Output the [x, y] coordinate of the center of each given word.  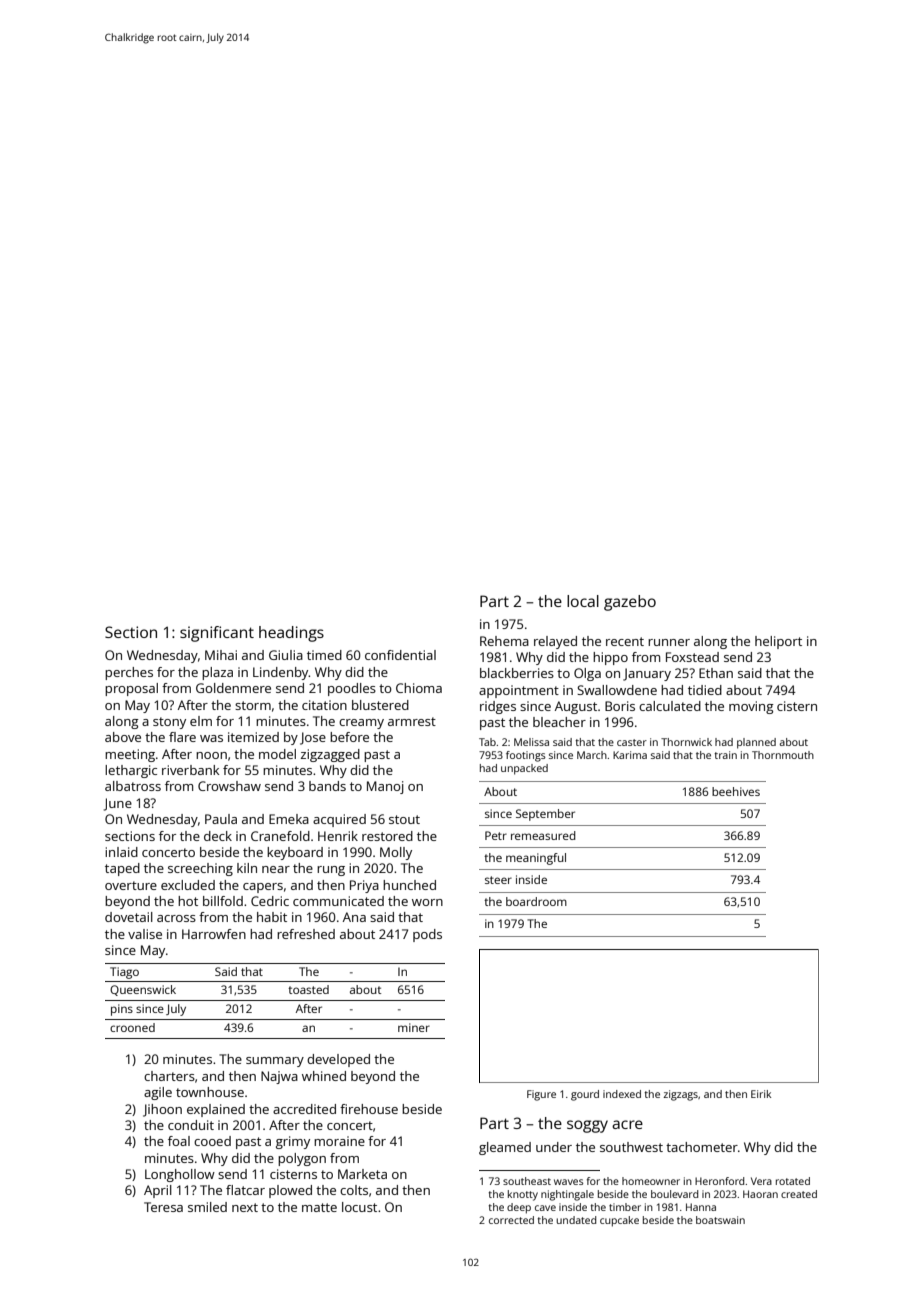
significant [217, 634]
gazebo [630, 603]
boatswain [720, 1220]
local [583, 601]
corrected [511, 1220]
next [245, 1207]
